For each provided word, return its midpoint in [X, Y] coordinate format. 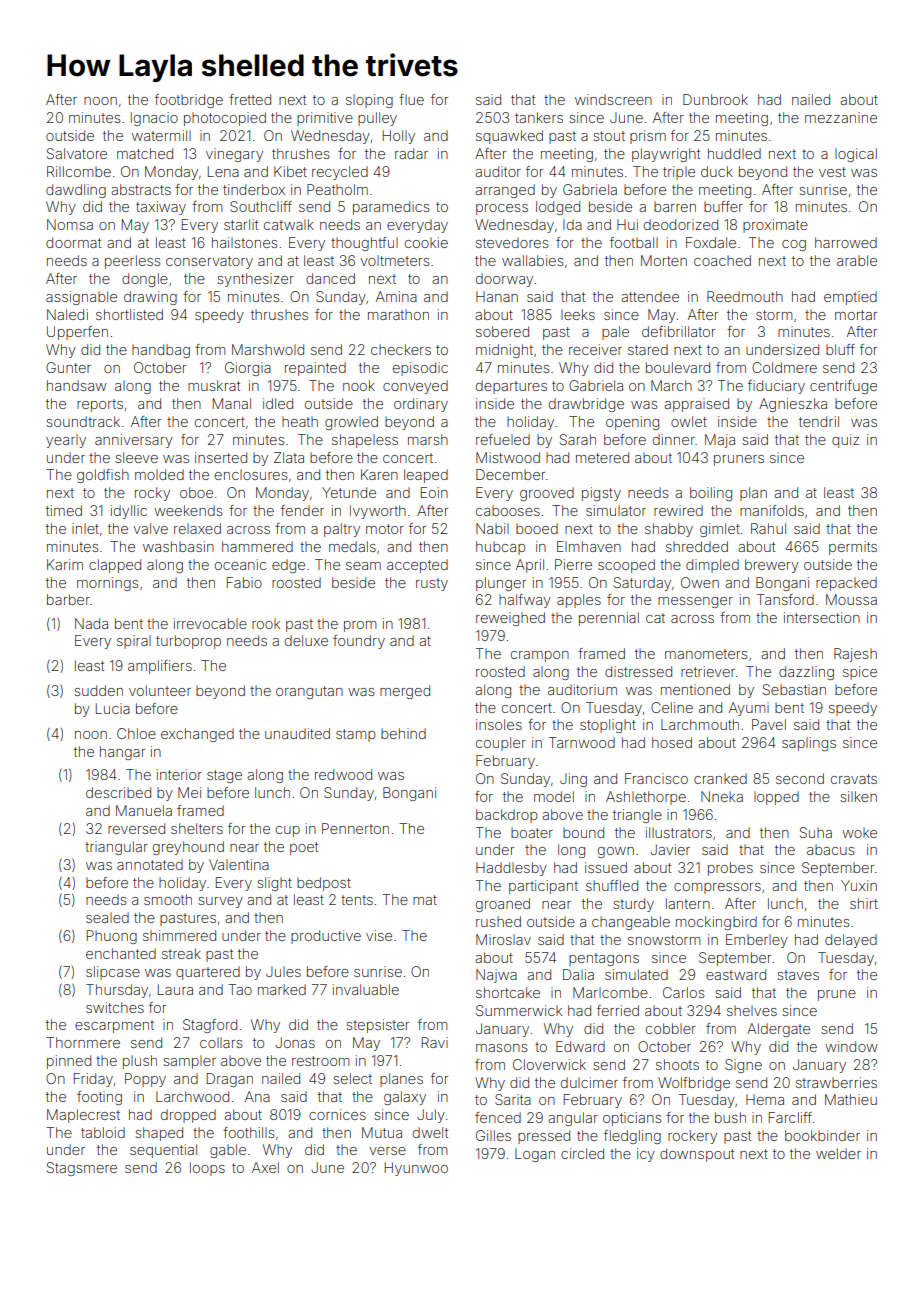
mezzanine [841, 117]
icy [646, 1155]
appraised [696, 405]
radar [411, 153]
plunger [501, 584]
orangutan [309, 692]
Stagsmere [82, 1169]
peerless [132, 262]
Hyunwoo [416, 1169]
